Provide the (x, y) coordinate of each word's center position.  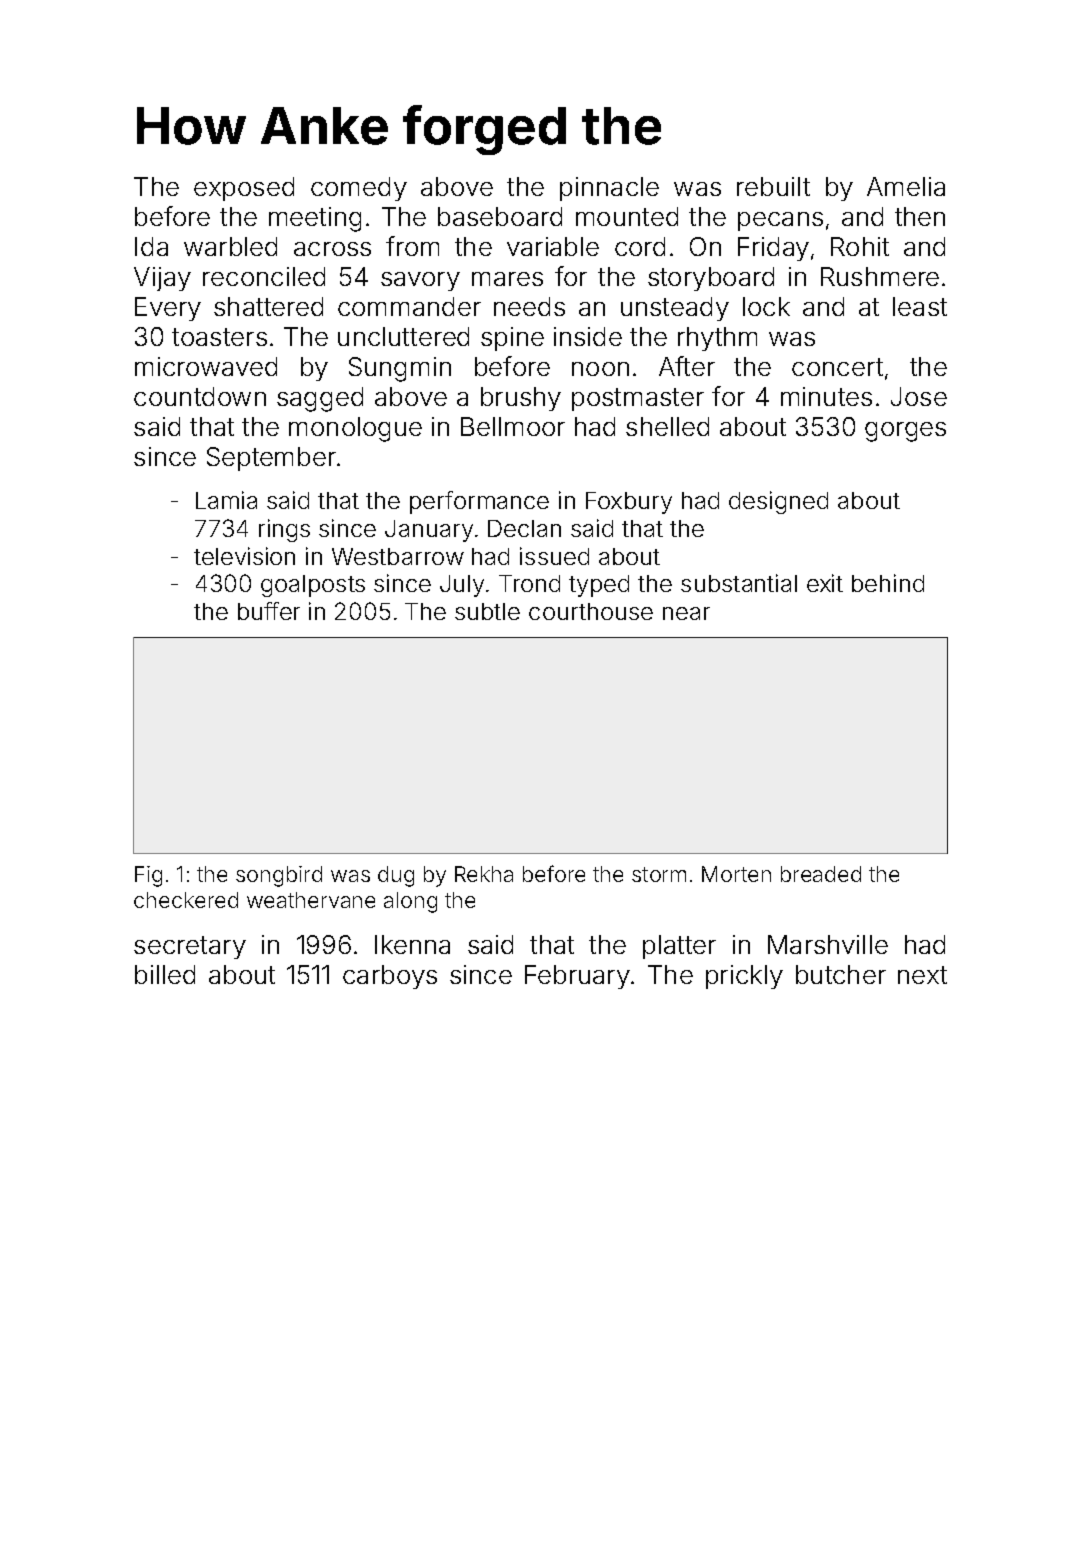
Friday (773, 249)
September (271, 459)
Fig (148, 876)
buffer (269, 611)
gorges (905, 432)
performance (479, 502)
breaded (821, 874)
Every (168, 309)
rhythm (717, 339)
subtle (487, 611)
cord (640, 246)
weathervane (311, 900)
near (686, 613)
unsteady (675, 309)
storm (659, 874)
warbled (230, 246)
